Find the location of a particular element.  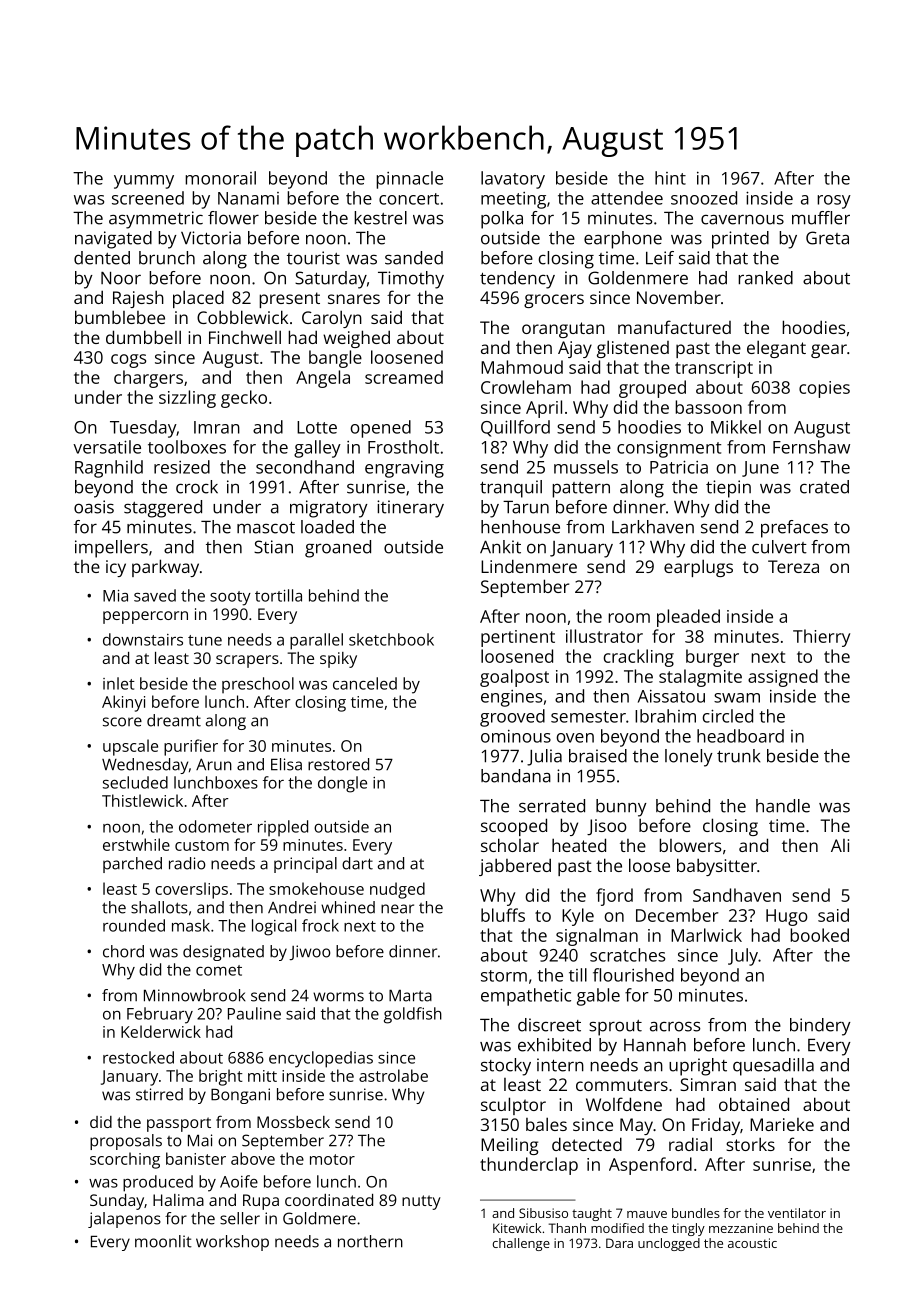

heated is located at coordinates (579, 845).
